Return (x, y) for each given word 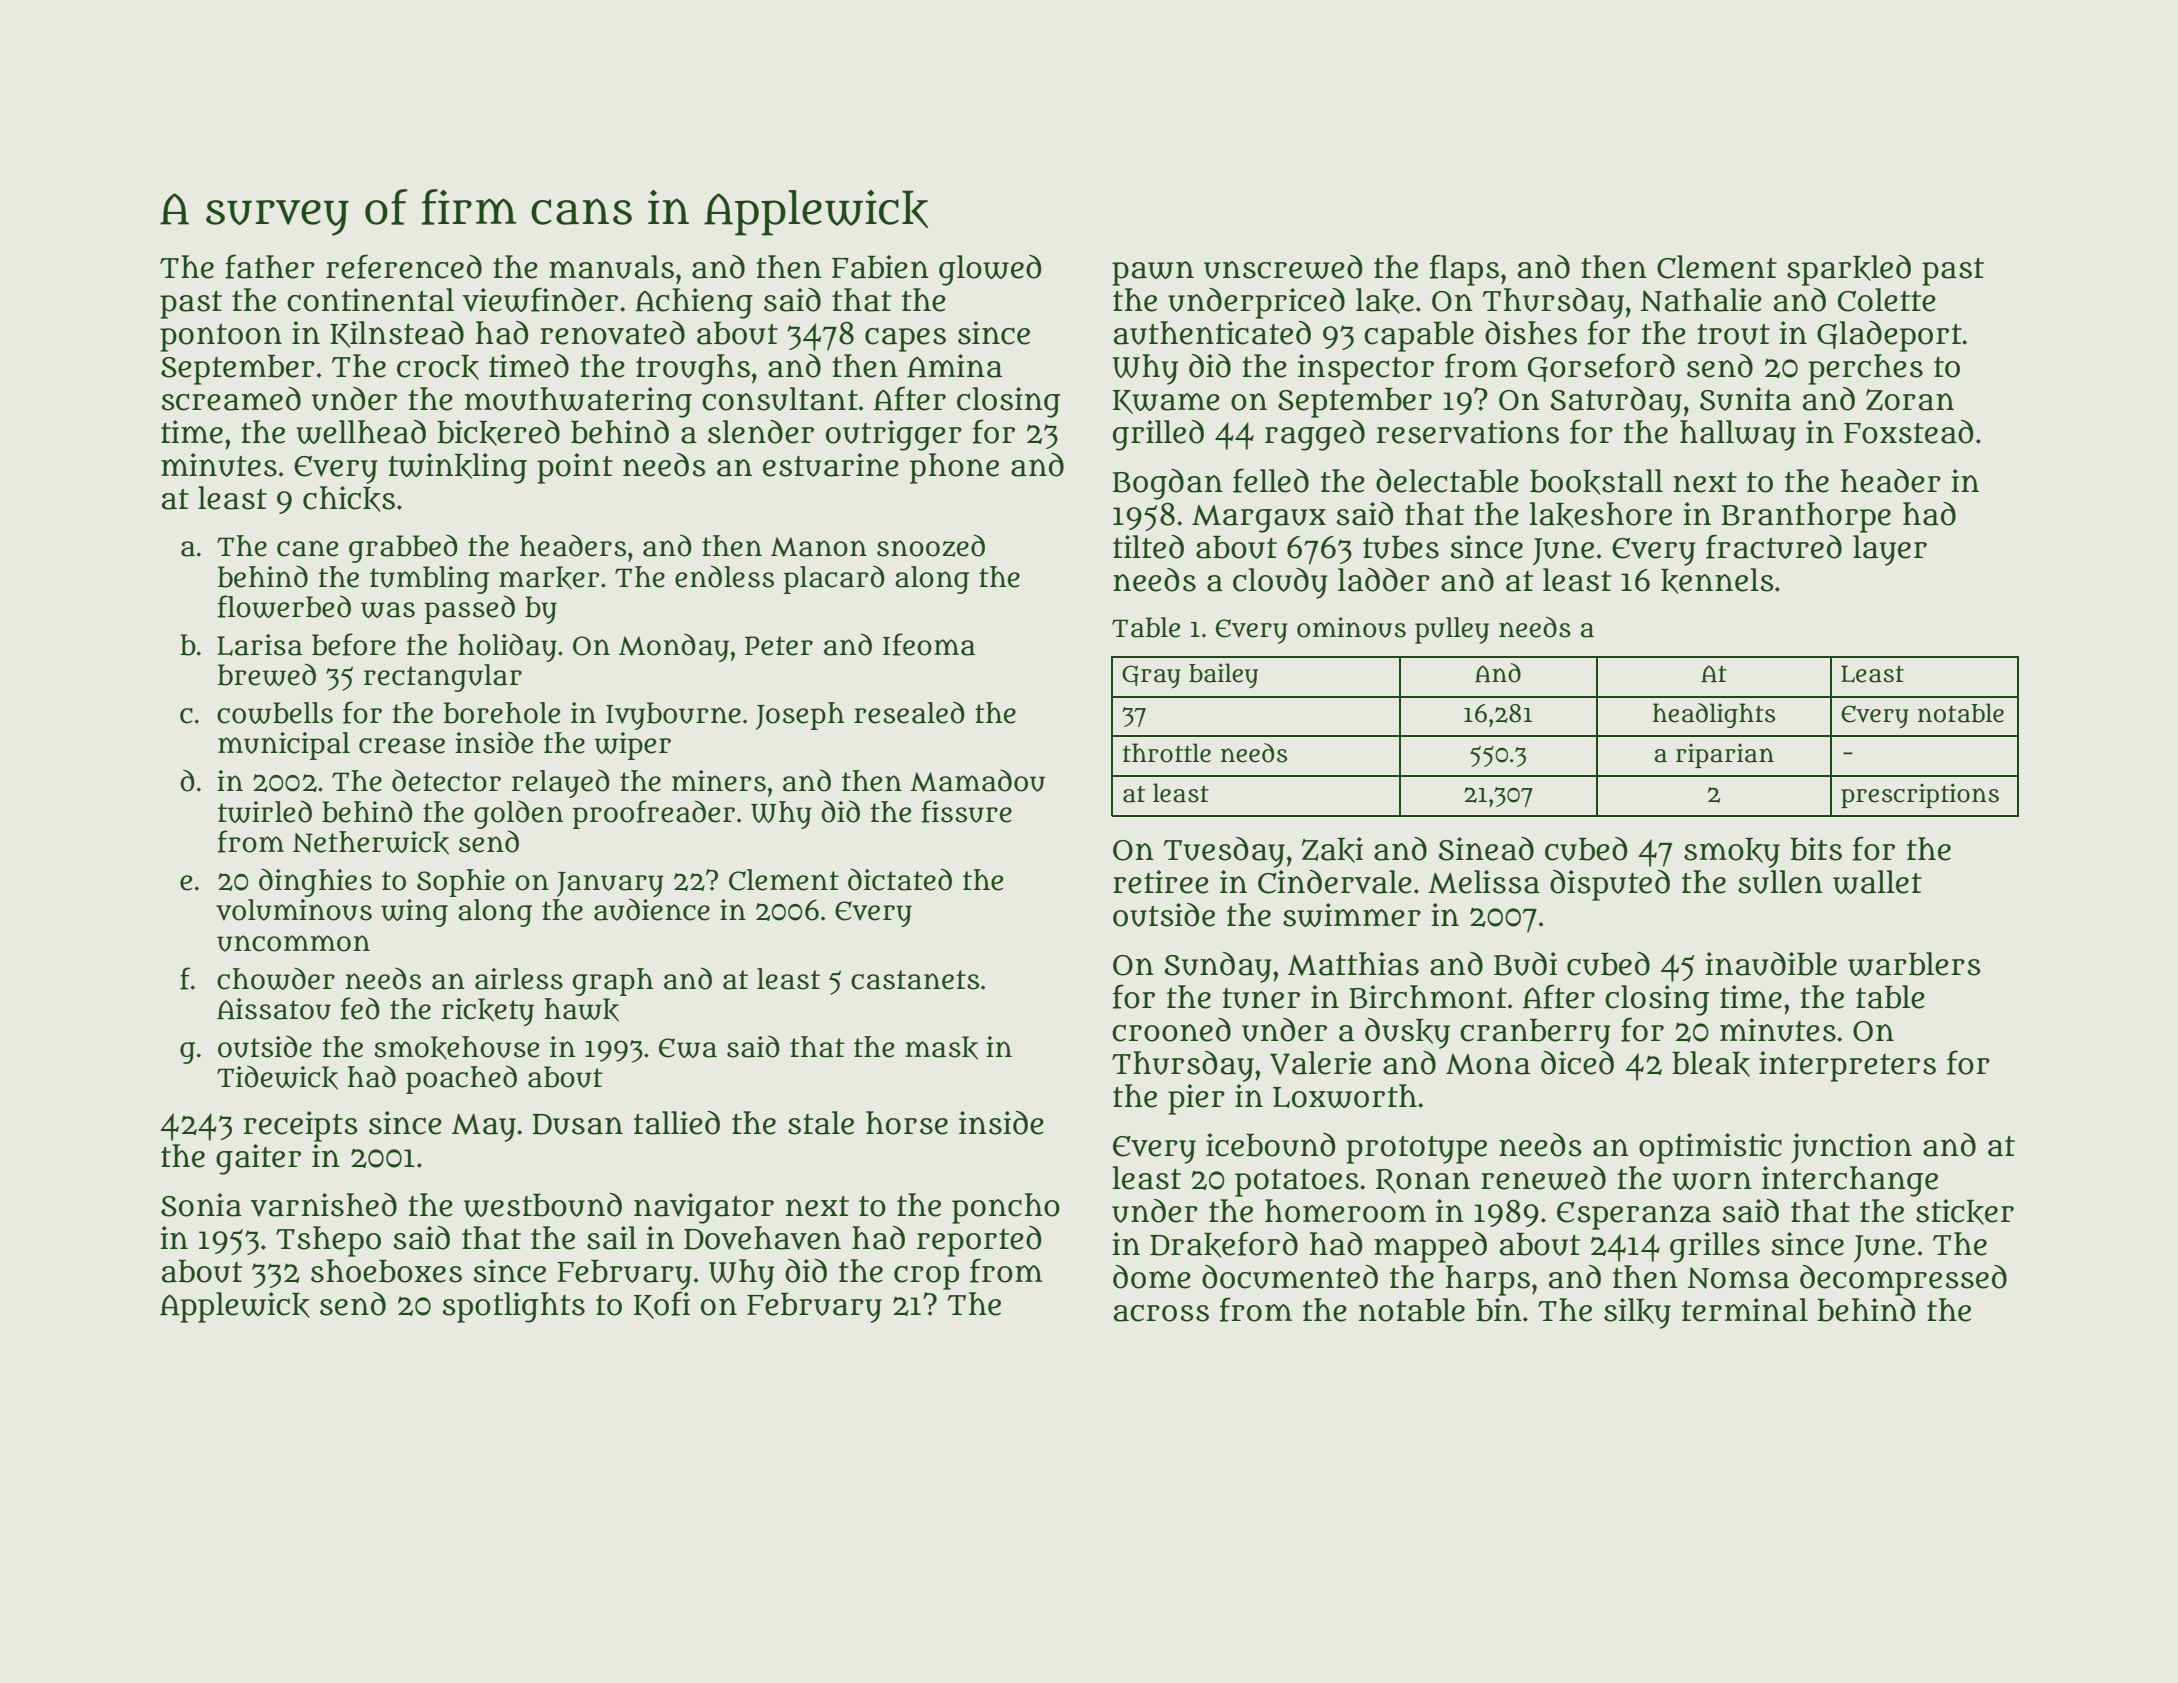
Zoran (1910, 400)
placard (834, 579)
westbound (543, 1205)
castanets (915, 980)
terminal (1745, 1310)
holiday (507, 647)
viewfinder (540, 299)
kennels (1717, 581)
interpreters (1847, 1066)
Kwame (1166, 402)
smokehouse (456, 1048)
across (1161, 1313)
